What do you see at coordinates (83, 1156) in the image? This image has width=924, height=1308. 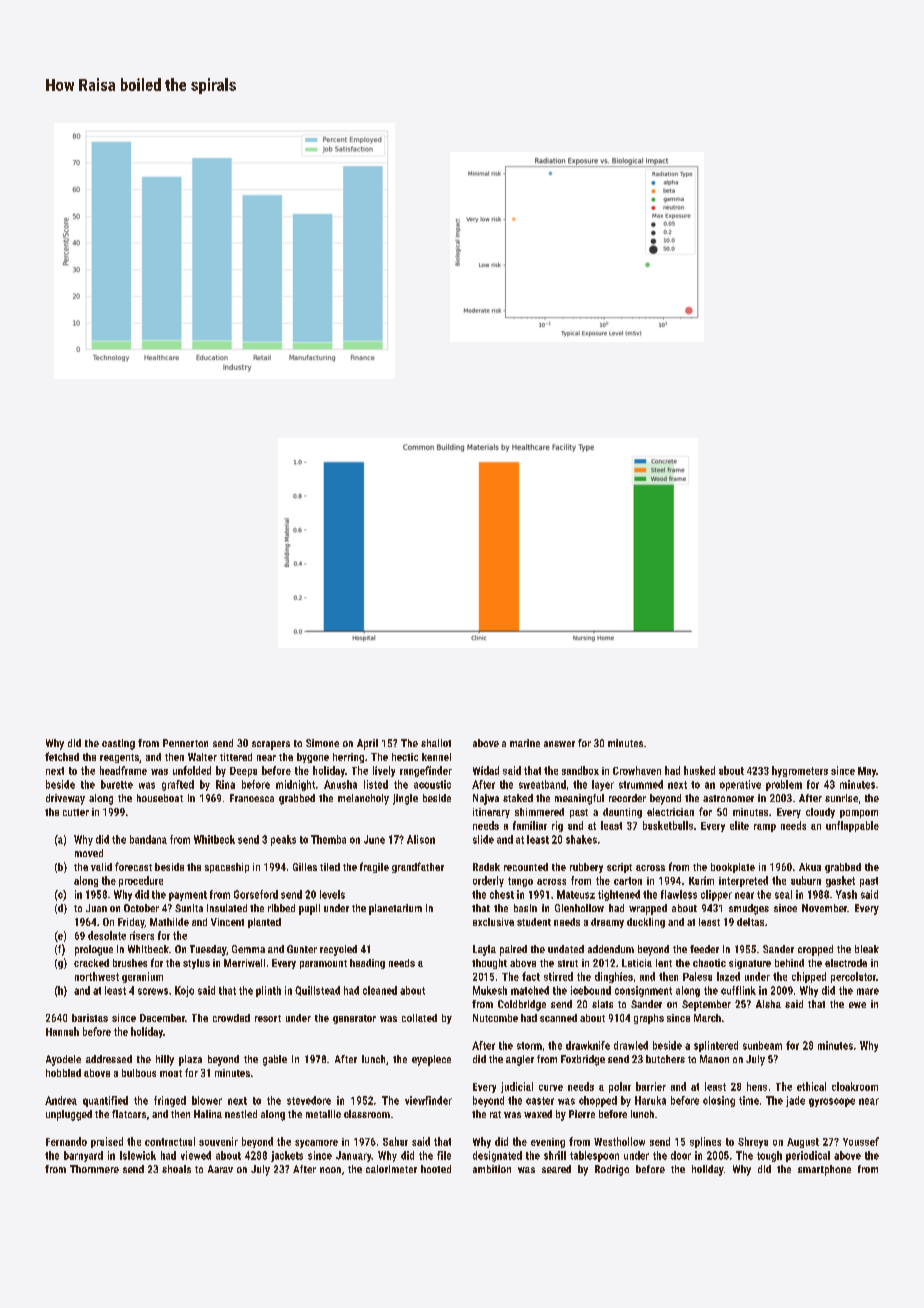 I see `barnyard` at bounding box center [83, 1156].
